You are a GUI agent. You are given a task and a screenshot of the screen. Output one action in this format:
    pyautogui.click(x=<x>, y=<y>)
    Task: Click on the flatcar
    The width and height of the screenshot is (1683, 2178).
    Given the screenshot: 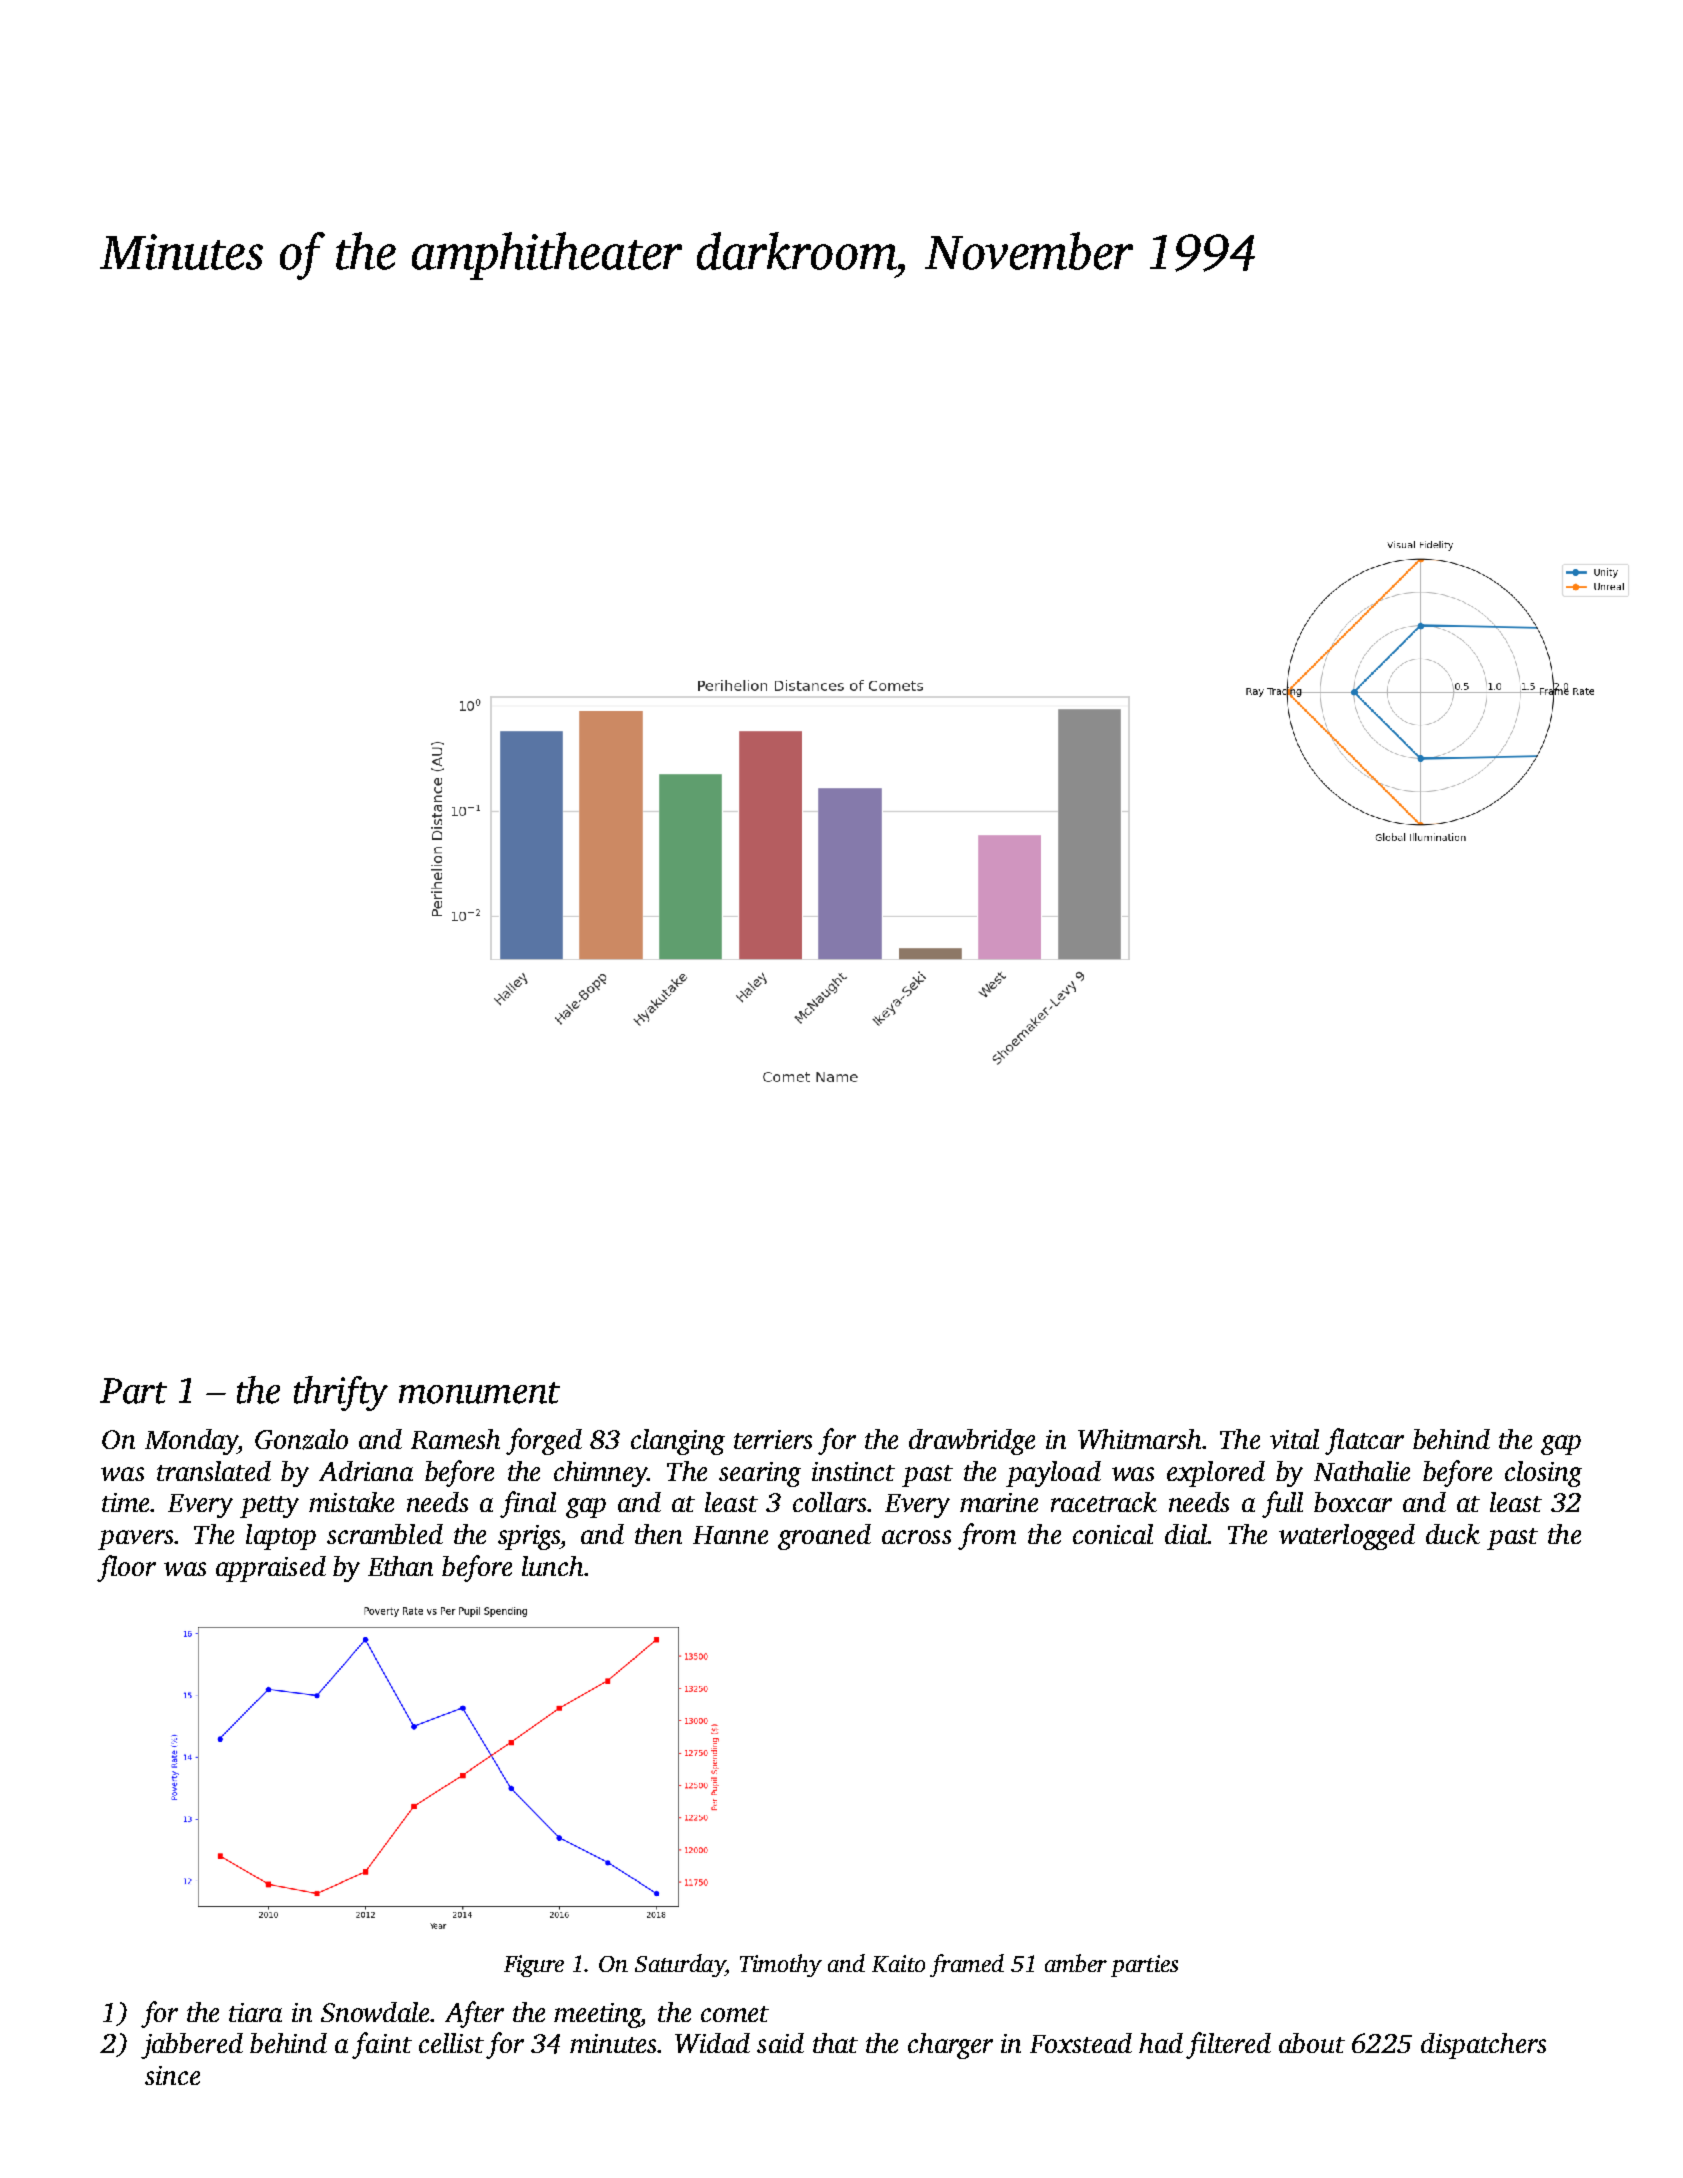 What is the action you would take?
    pyautogui.click(x=1364, y=1441)
